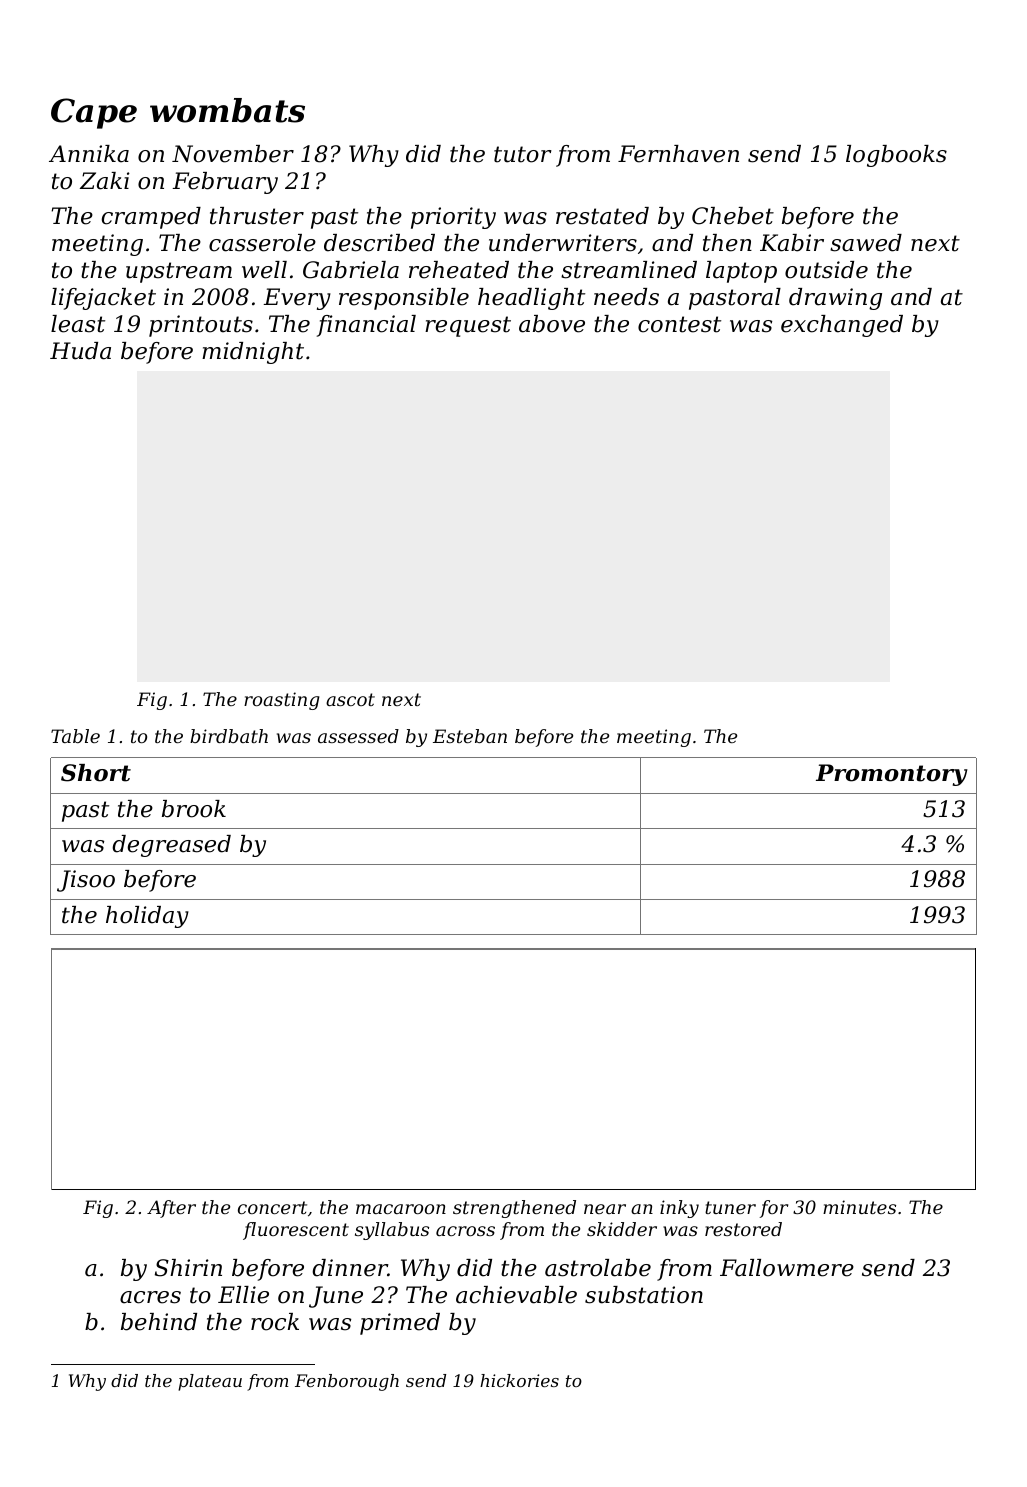 This page has height=1487, width=1027. Describe the element at coordinates (470, 736) in the page. I see `Esteban` at that location.
